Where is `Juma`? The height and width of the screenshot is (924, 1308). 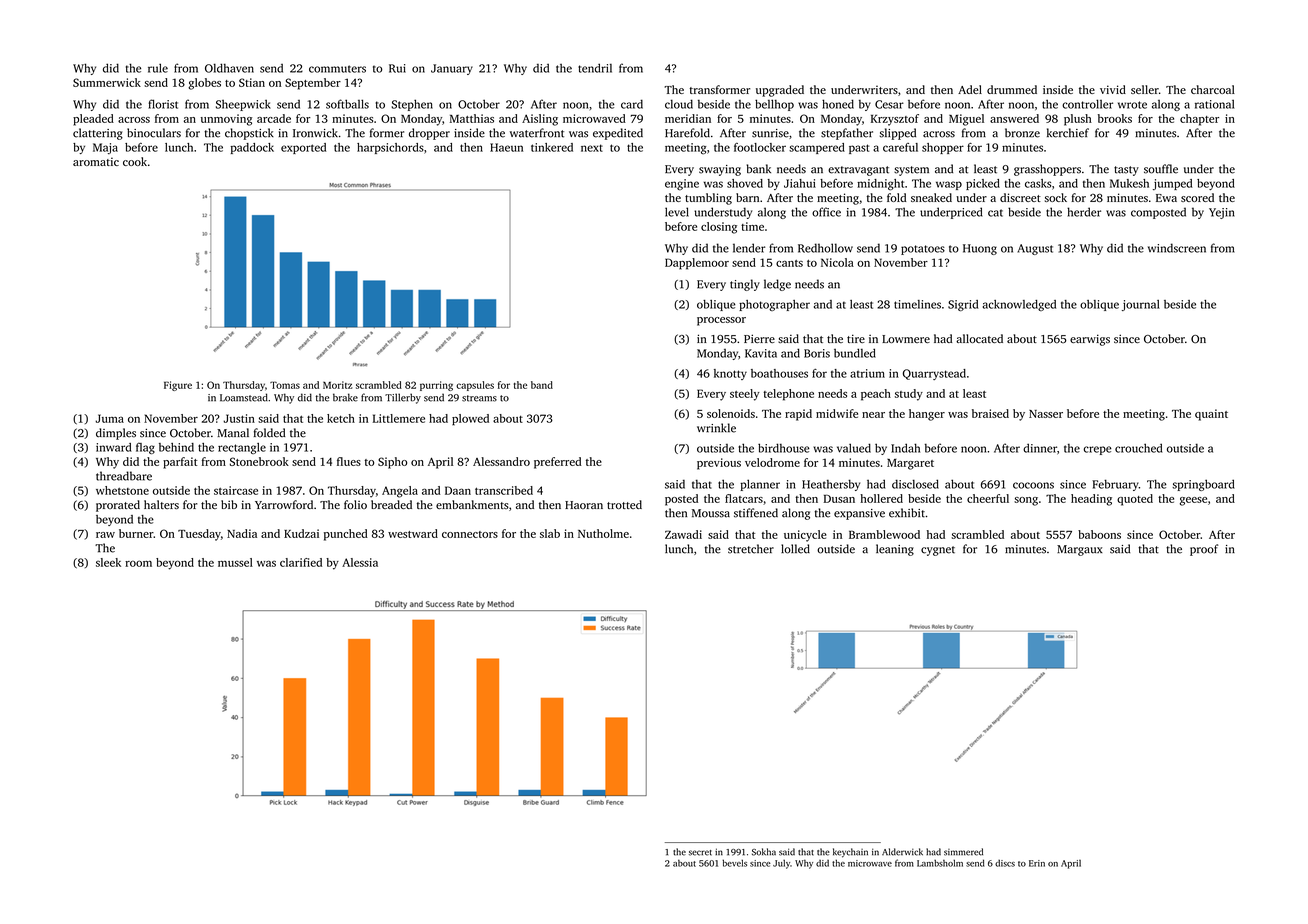
Juma is located at coordinates (109, 418).
